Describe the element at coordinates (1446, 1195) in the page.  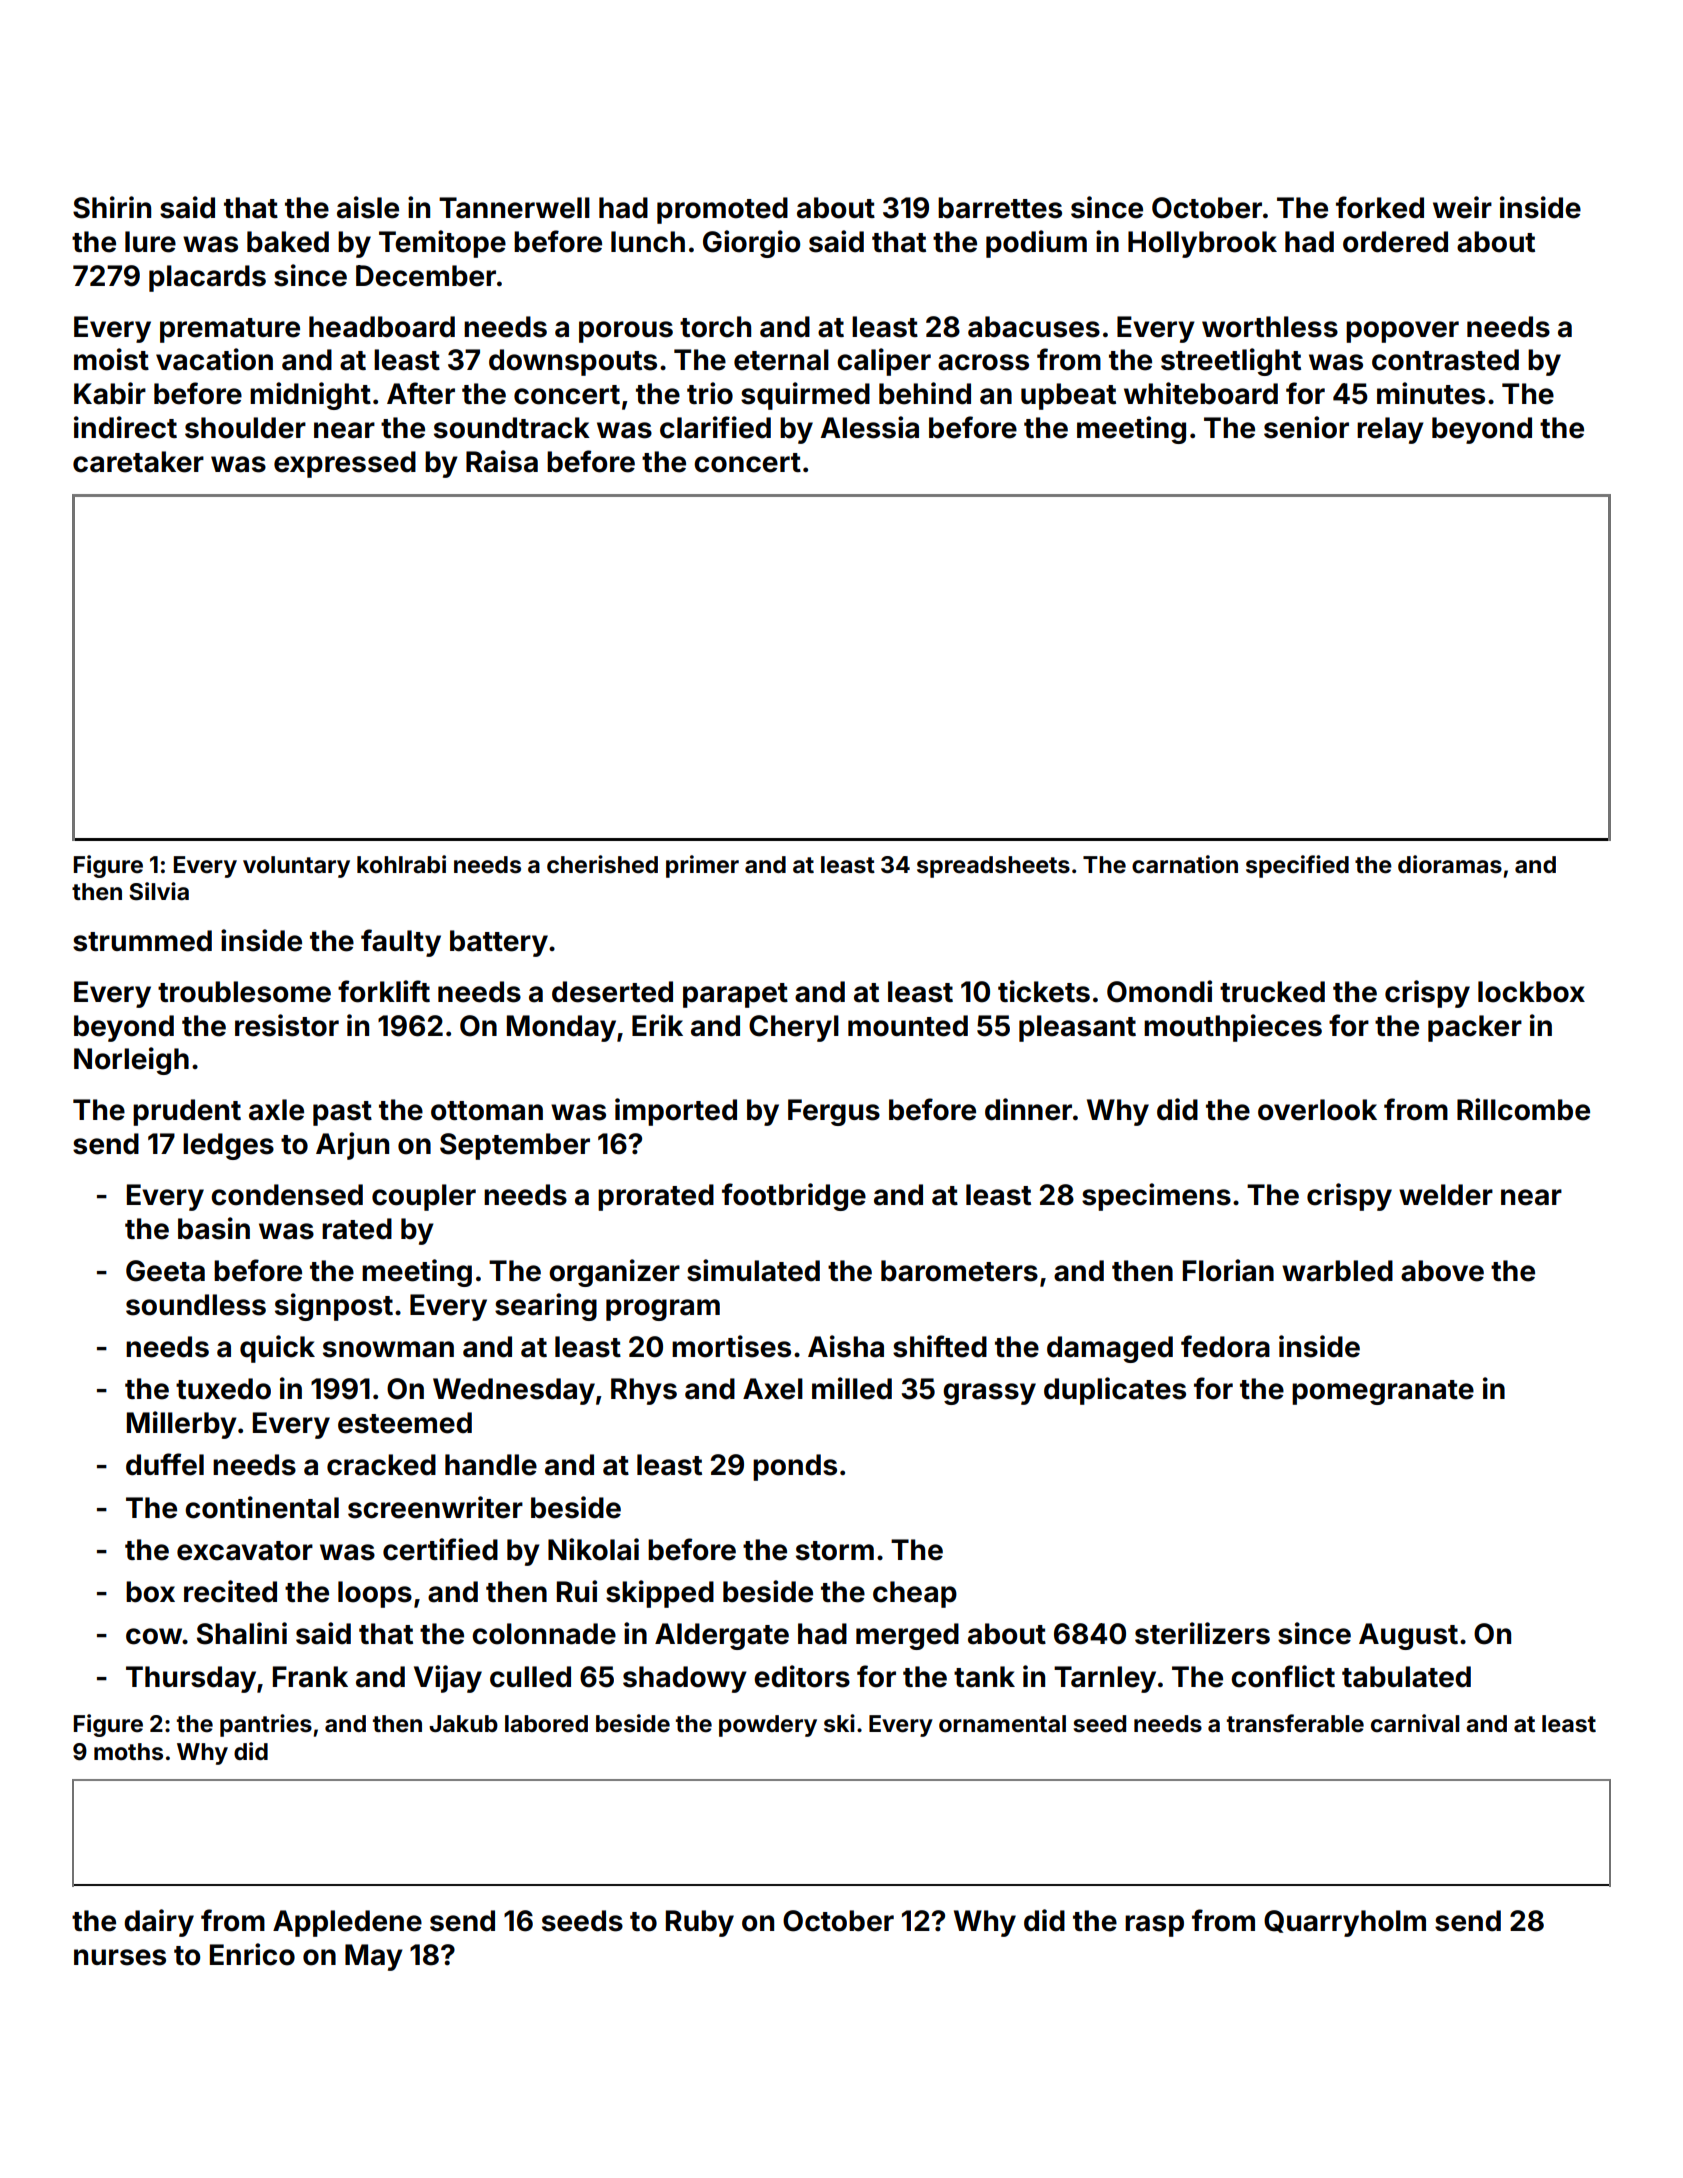
I see `welder` at that location.
